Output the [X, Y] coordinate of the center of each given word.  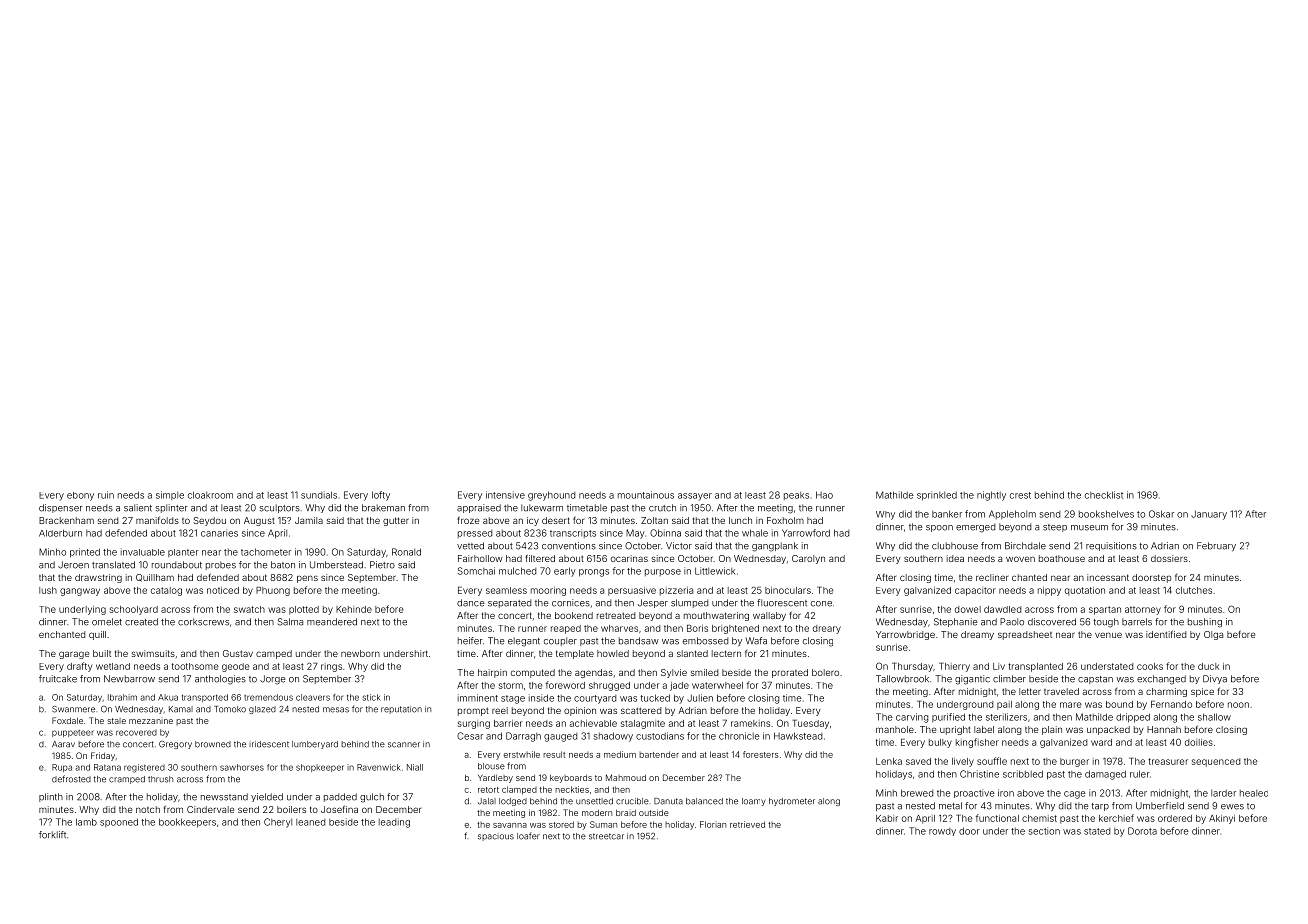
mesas [336, 710]
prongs [594, 573]
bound [1119, 704]
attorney [1143, 610]
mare [1071, 705]
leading [394, 823]
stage [513, 699]
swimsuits [153, 653]
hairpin [492, 673]
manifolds [157, 520]
